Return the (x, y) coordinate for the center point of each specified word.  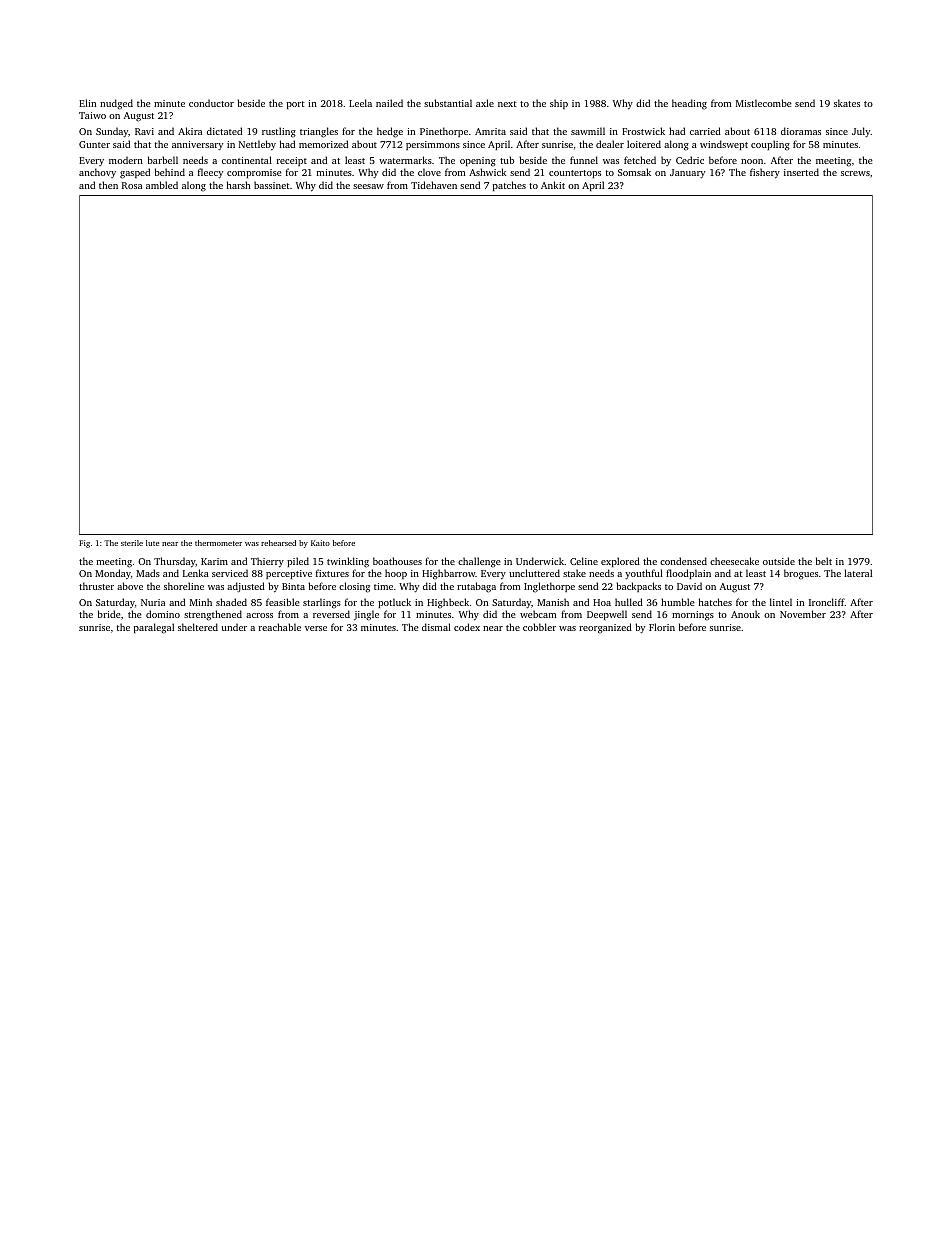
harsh (238, 185)
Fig (84, 544)
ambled (162, 185)
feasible (283, 602)
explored (620, 562)
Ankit (553, 185)
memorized (323, 144)
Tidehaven (434, 185)
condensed (683, 561)
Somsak (634, 172)
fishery (765, 173)
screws (855, 173)
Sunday (112, 132)
